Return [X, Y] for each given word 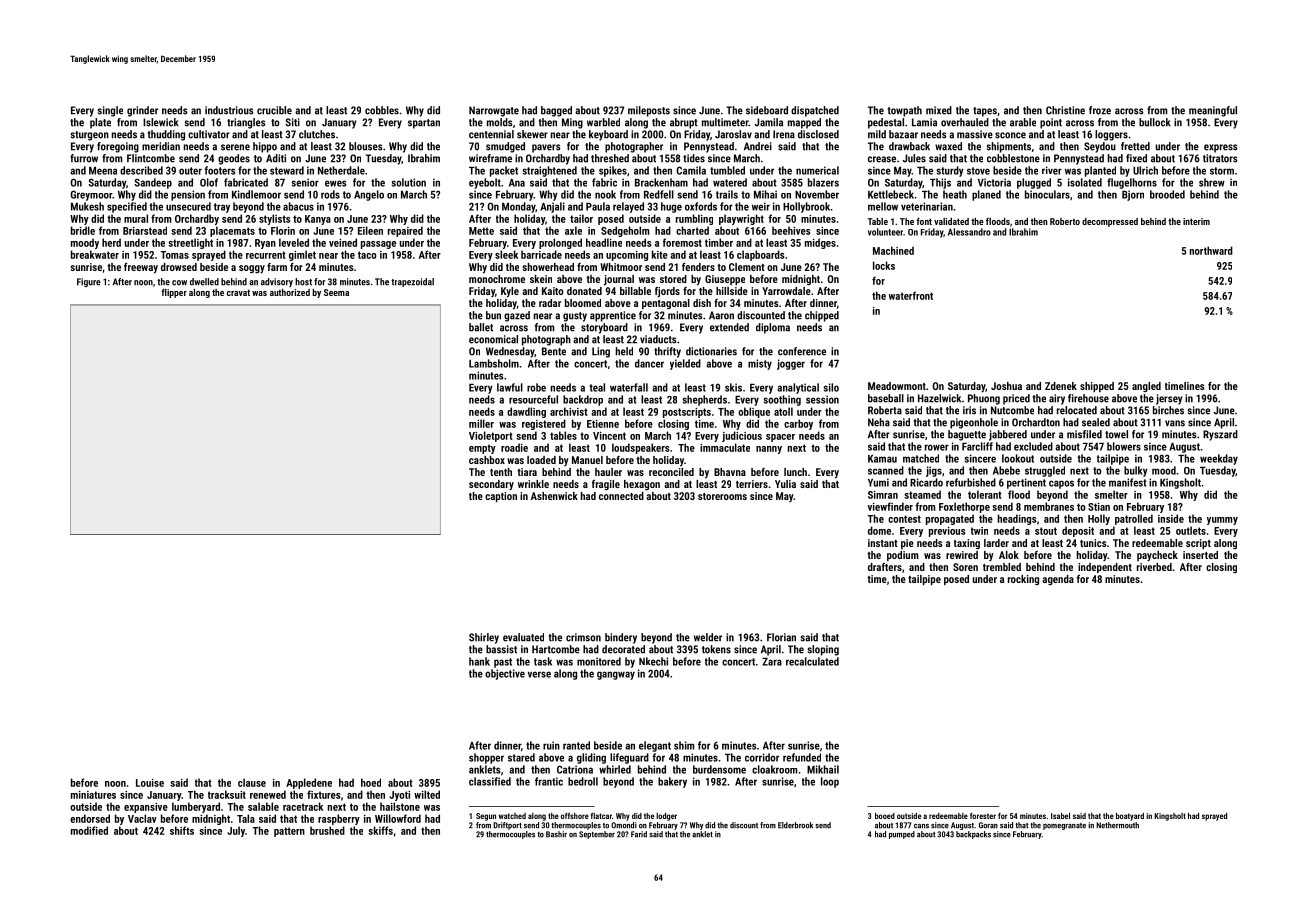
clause [252, 782]
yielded [685, 364]
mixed [939, 110]
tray [222, 208]
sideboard [767, 110]
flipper [174, 293]
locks [884, 265]
